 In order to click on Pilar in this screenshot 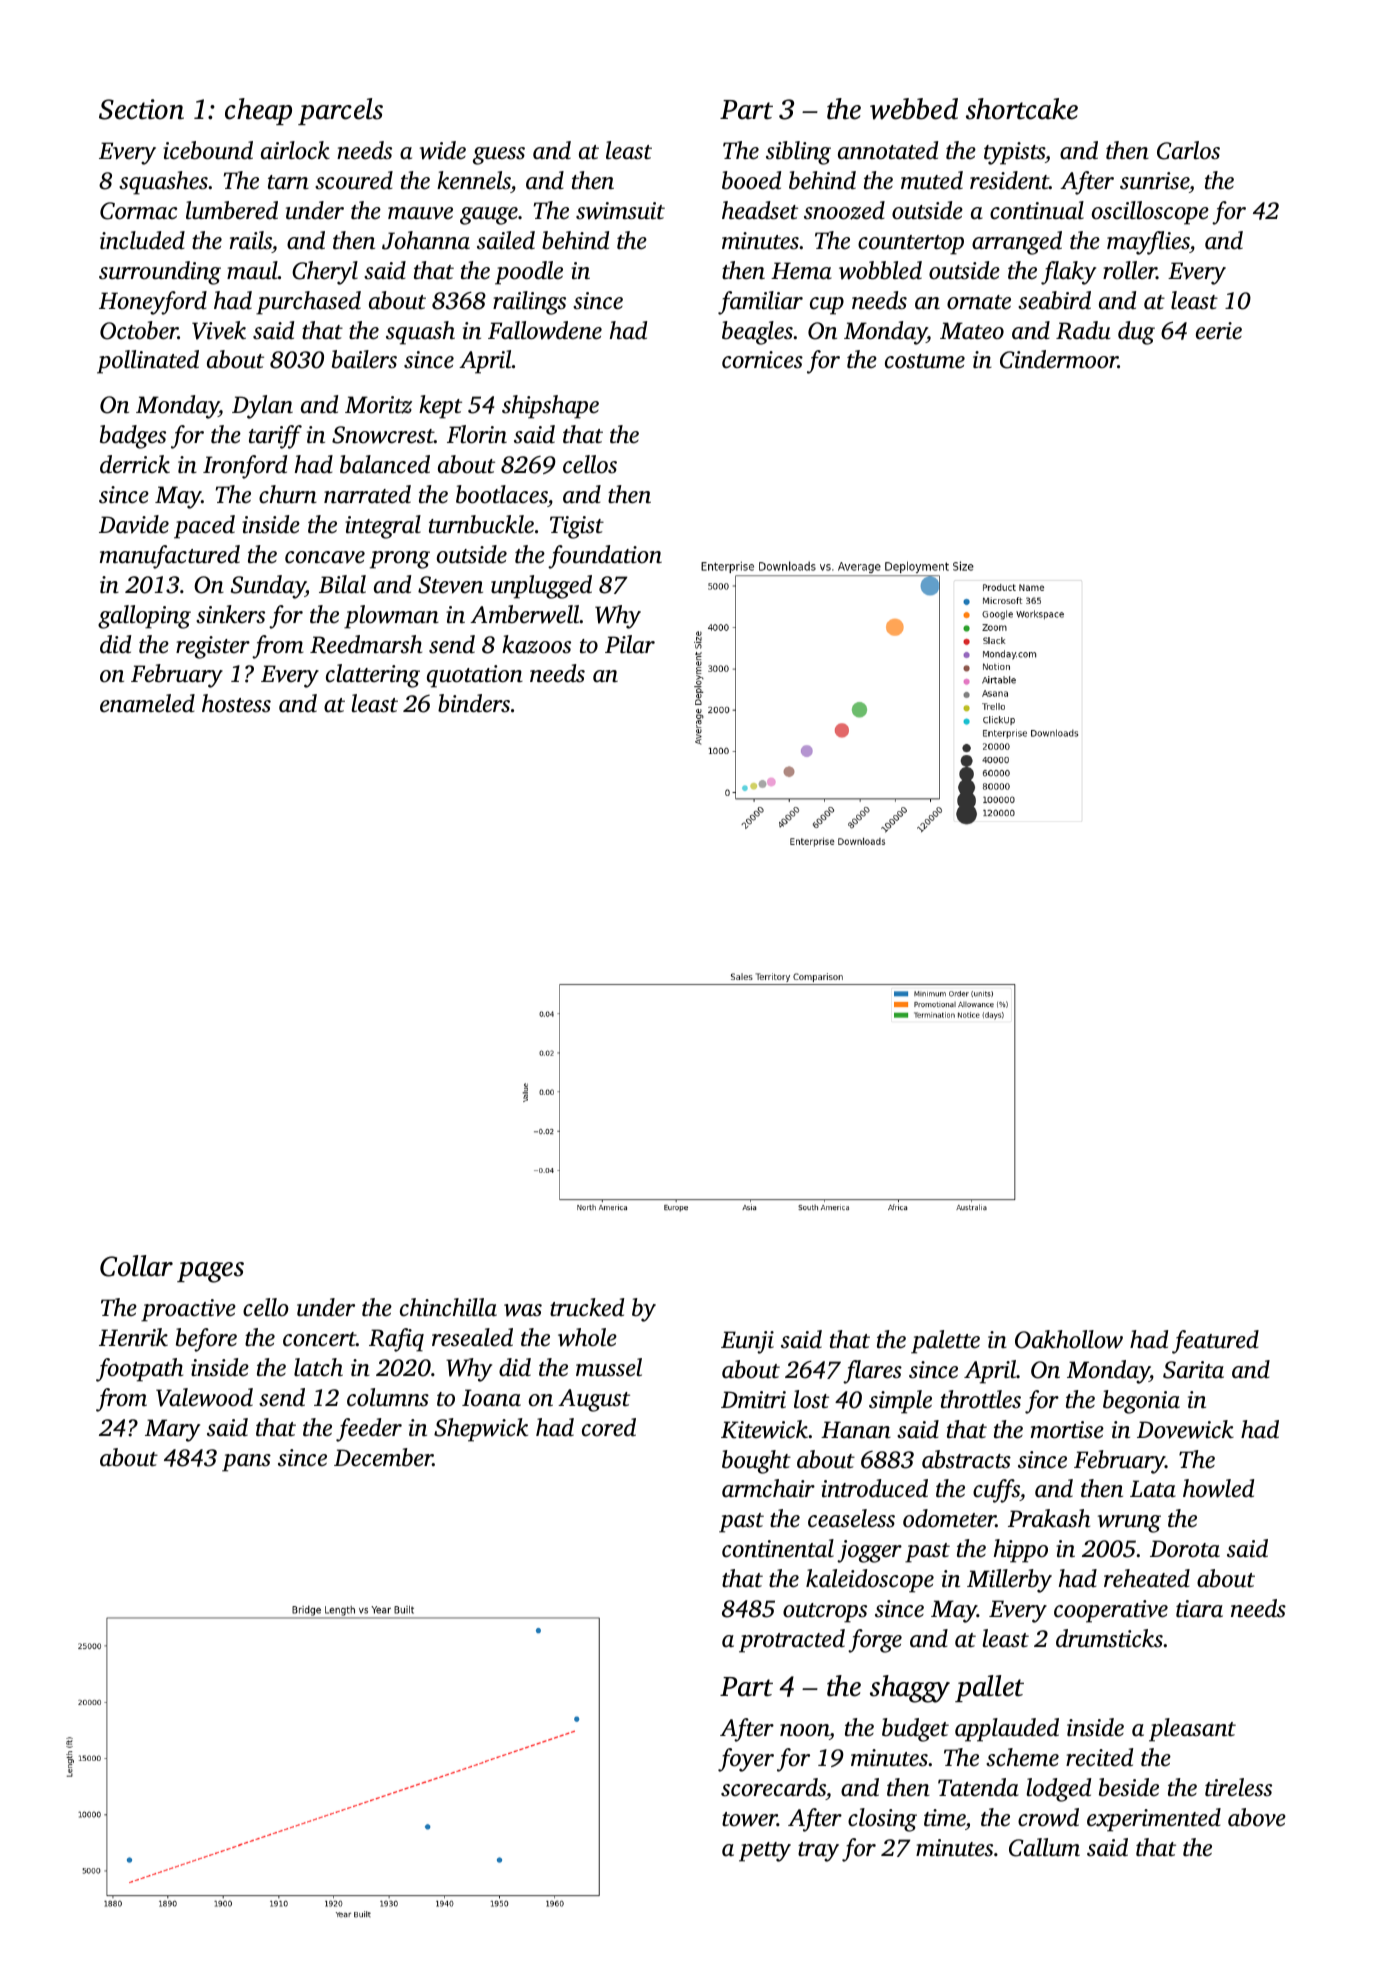, I will do `click(630, 644)`.
